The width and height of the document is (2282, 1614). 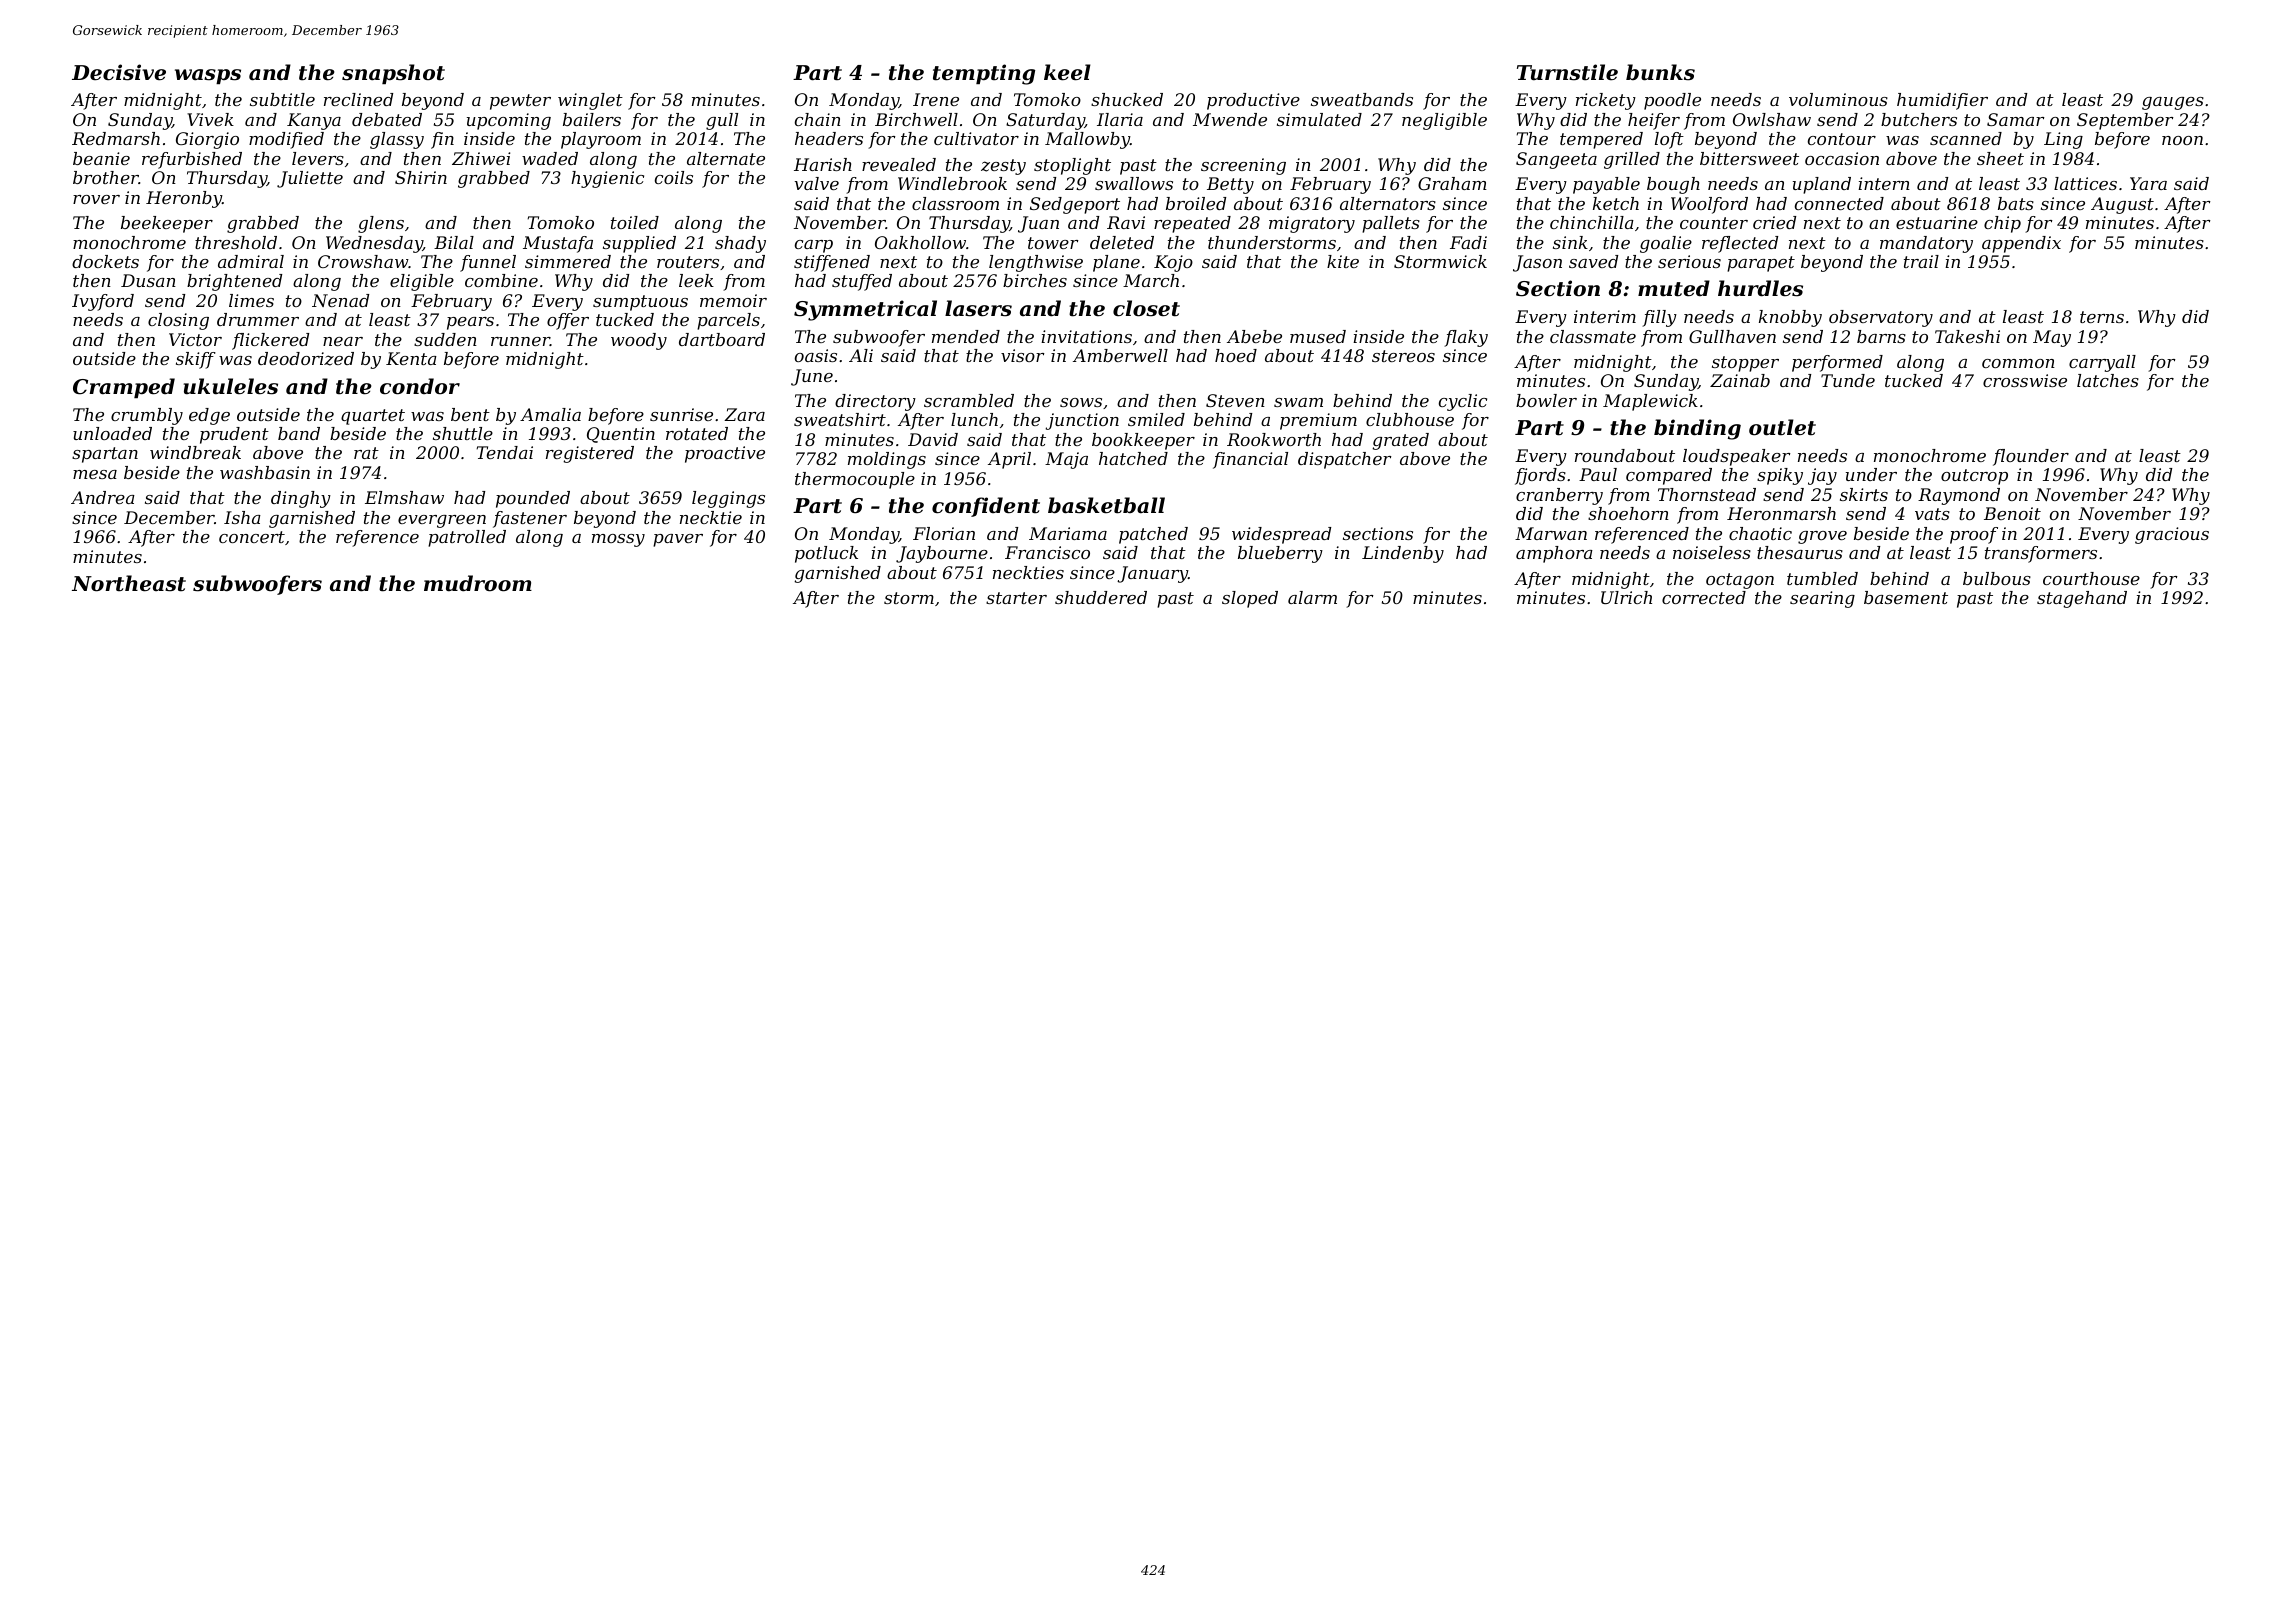 I want to click on classmate, so click(x=1593, y=336).
